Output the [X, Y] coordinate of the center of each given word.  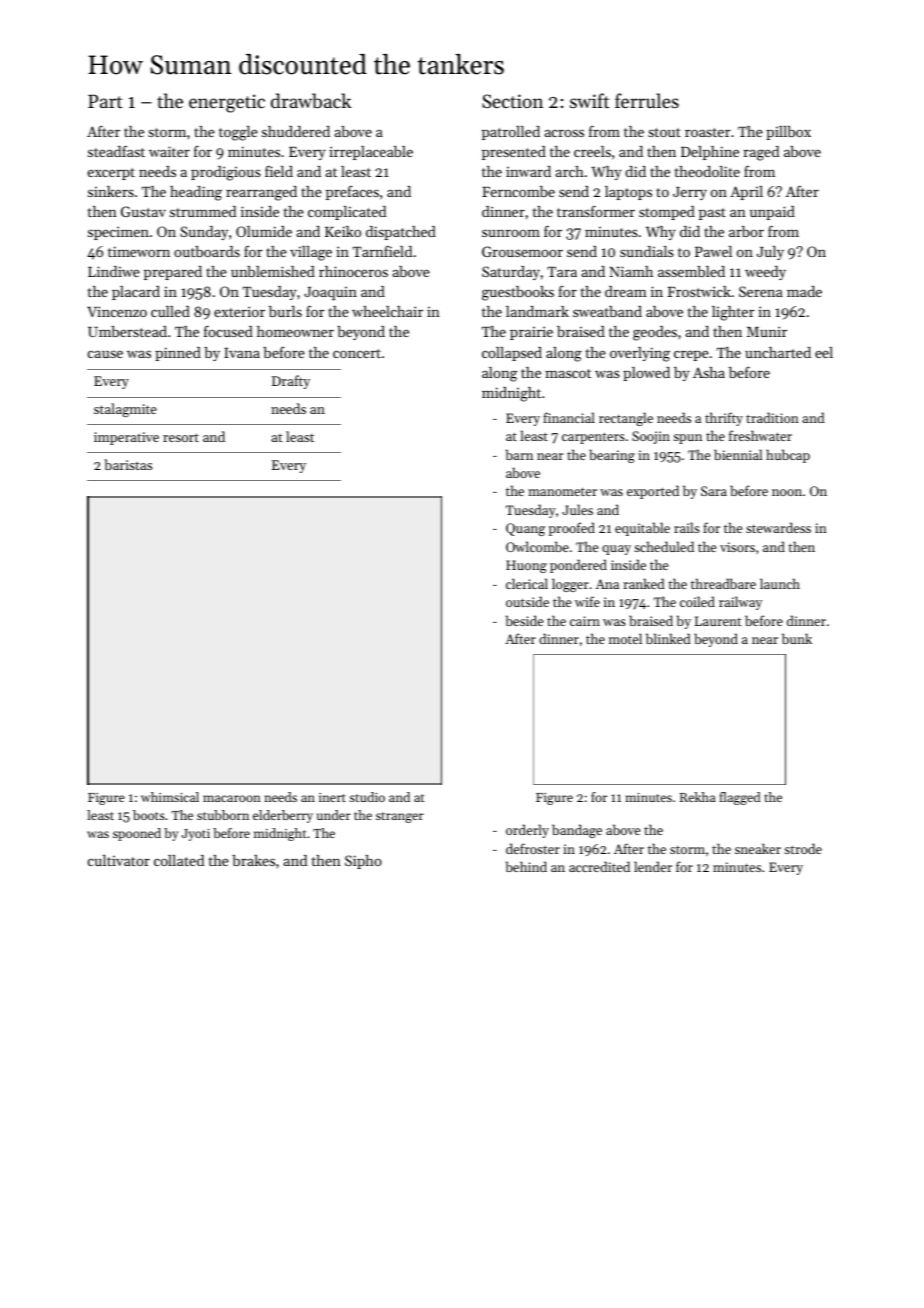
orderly [527, 831]
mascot [568, 373]
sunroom [511, 233]
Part [105, 101]
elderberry [283, 816]
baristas [128, 464]
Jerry [690, 193]
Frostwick [699, 291]
